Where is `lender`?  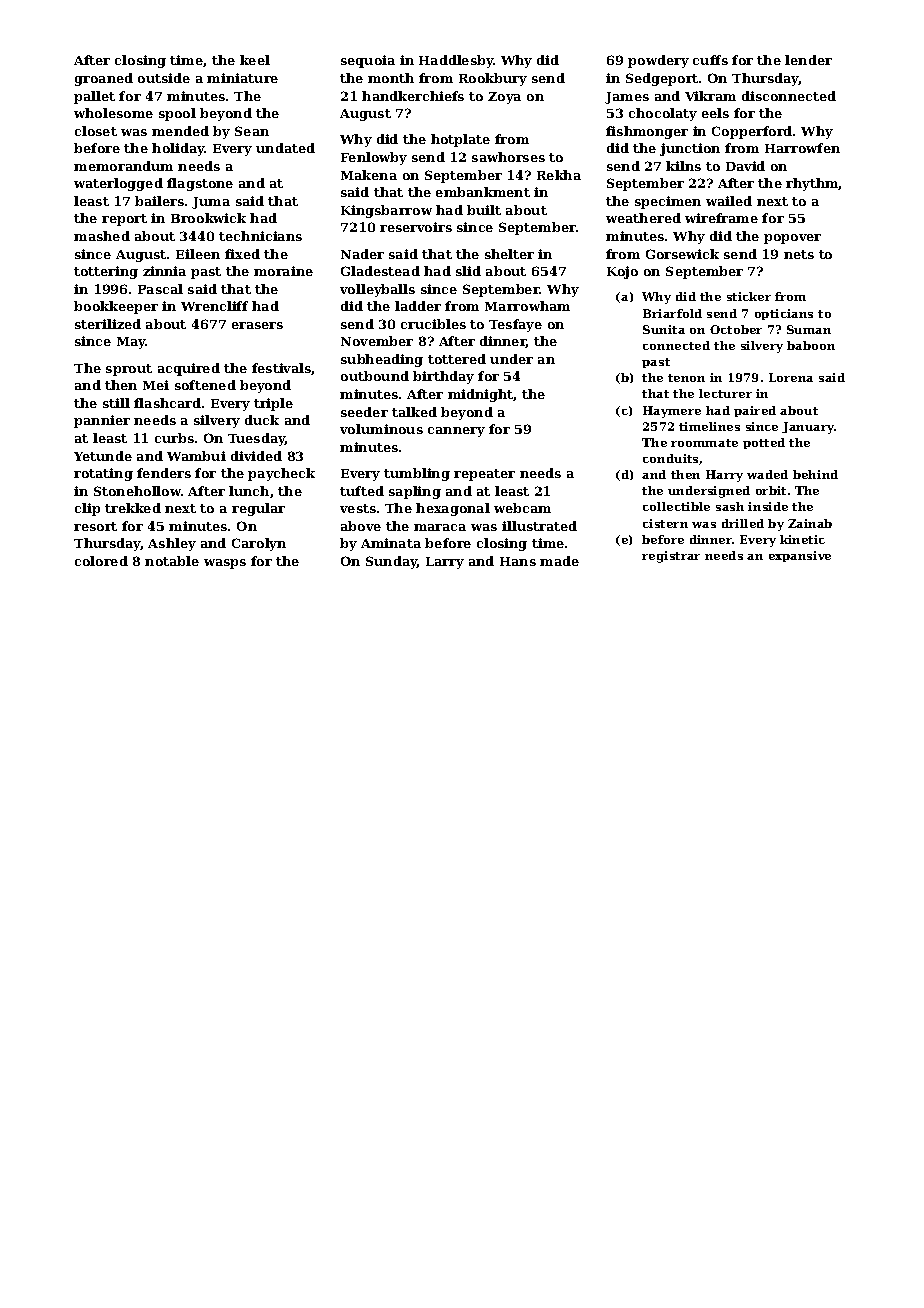
lender is located at coordinates (808, 60).
